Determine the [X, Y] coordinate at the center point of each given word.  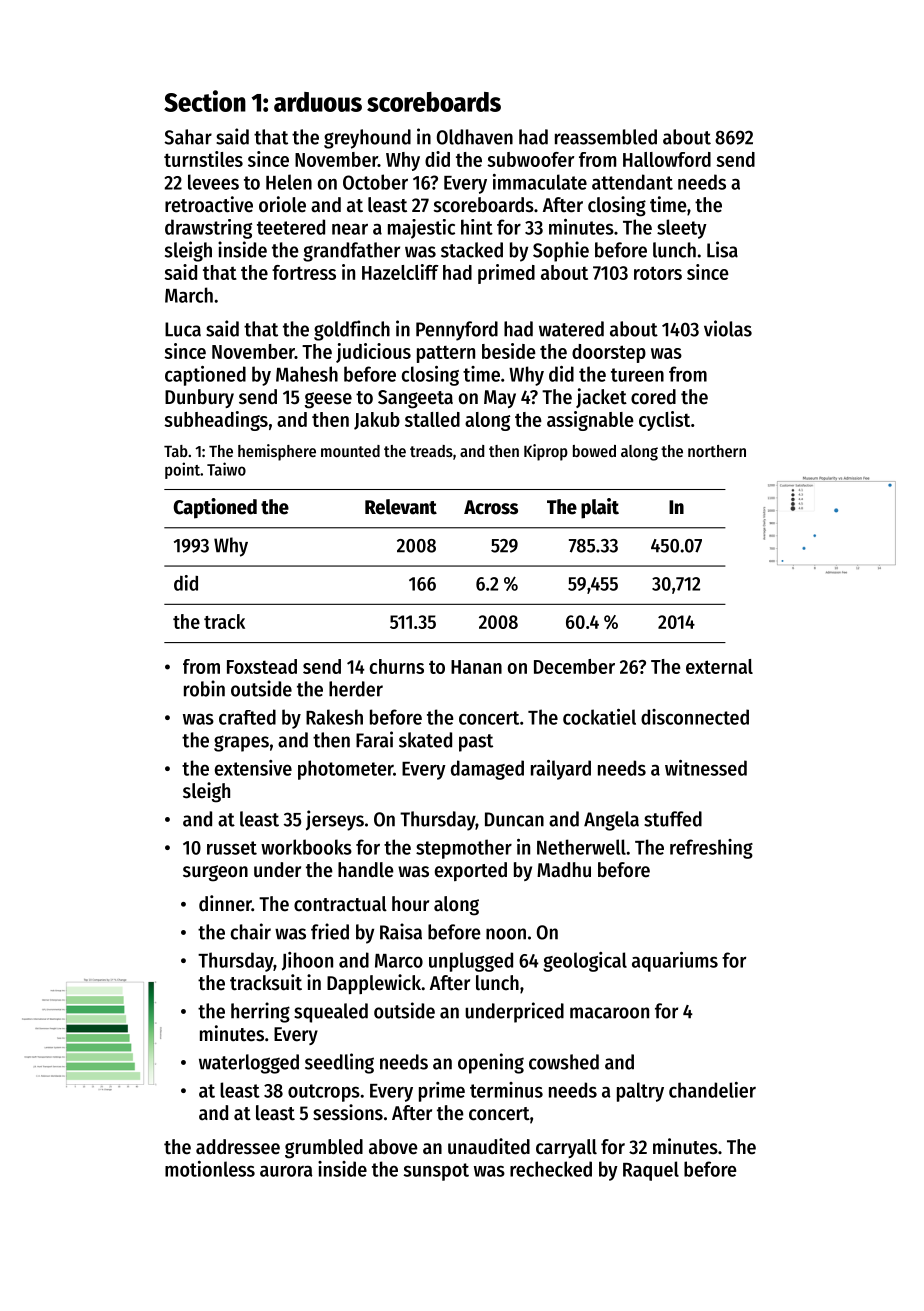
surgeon [215, 873]
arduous [318, 102]
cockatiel [599, 717]
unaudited [489, 1146]
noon [506, 934]
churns [397, 666]
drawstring [208, 229]
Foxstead [262, 666]
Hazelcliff [400, 272]
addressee [238, 1147]
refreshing [711, 849]
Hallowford [667, 159]
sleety [682, 229]
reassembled [606, 137]
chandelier [712, 1090]
